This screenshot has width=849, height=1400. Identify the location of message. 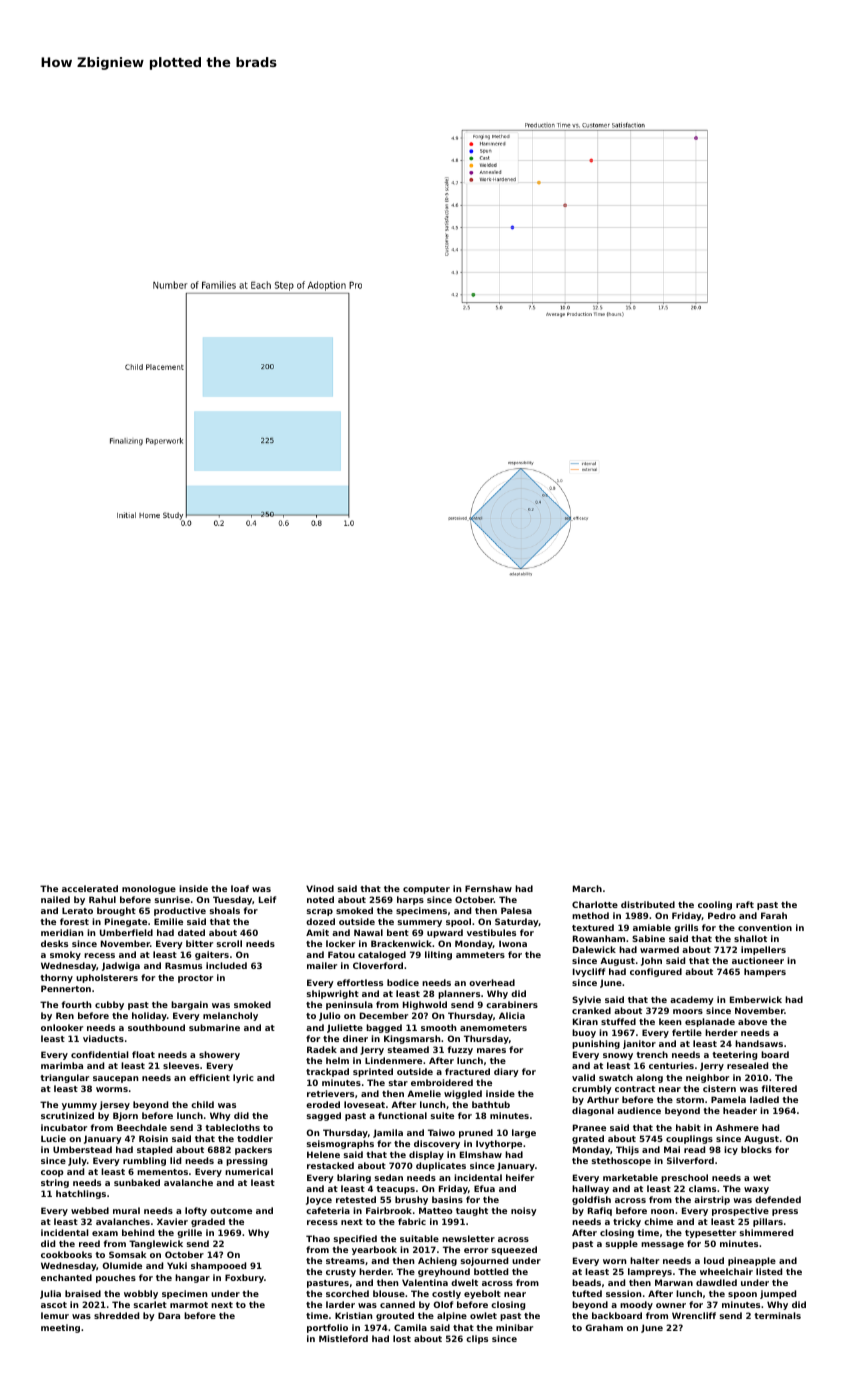
(662, 1245).
